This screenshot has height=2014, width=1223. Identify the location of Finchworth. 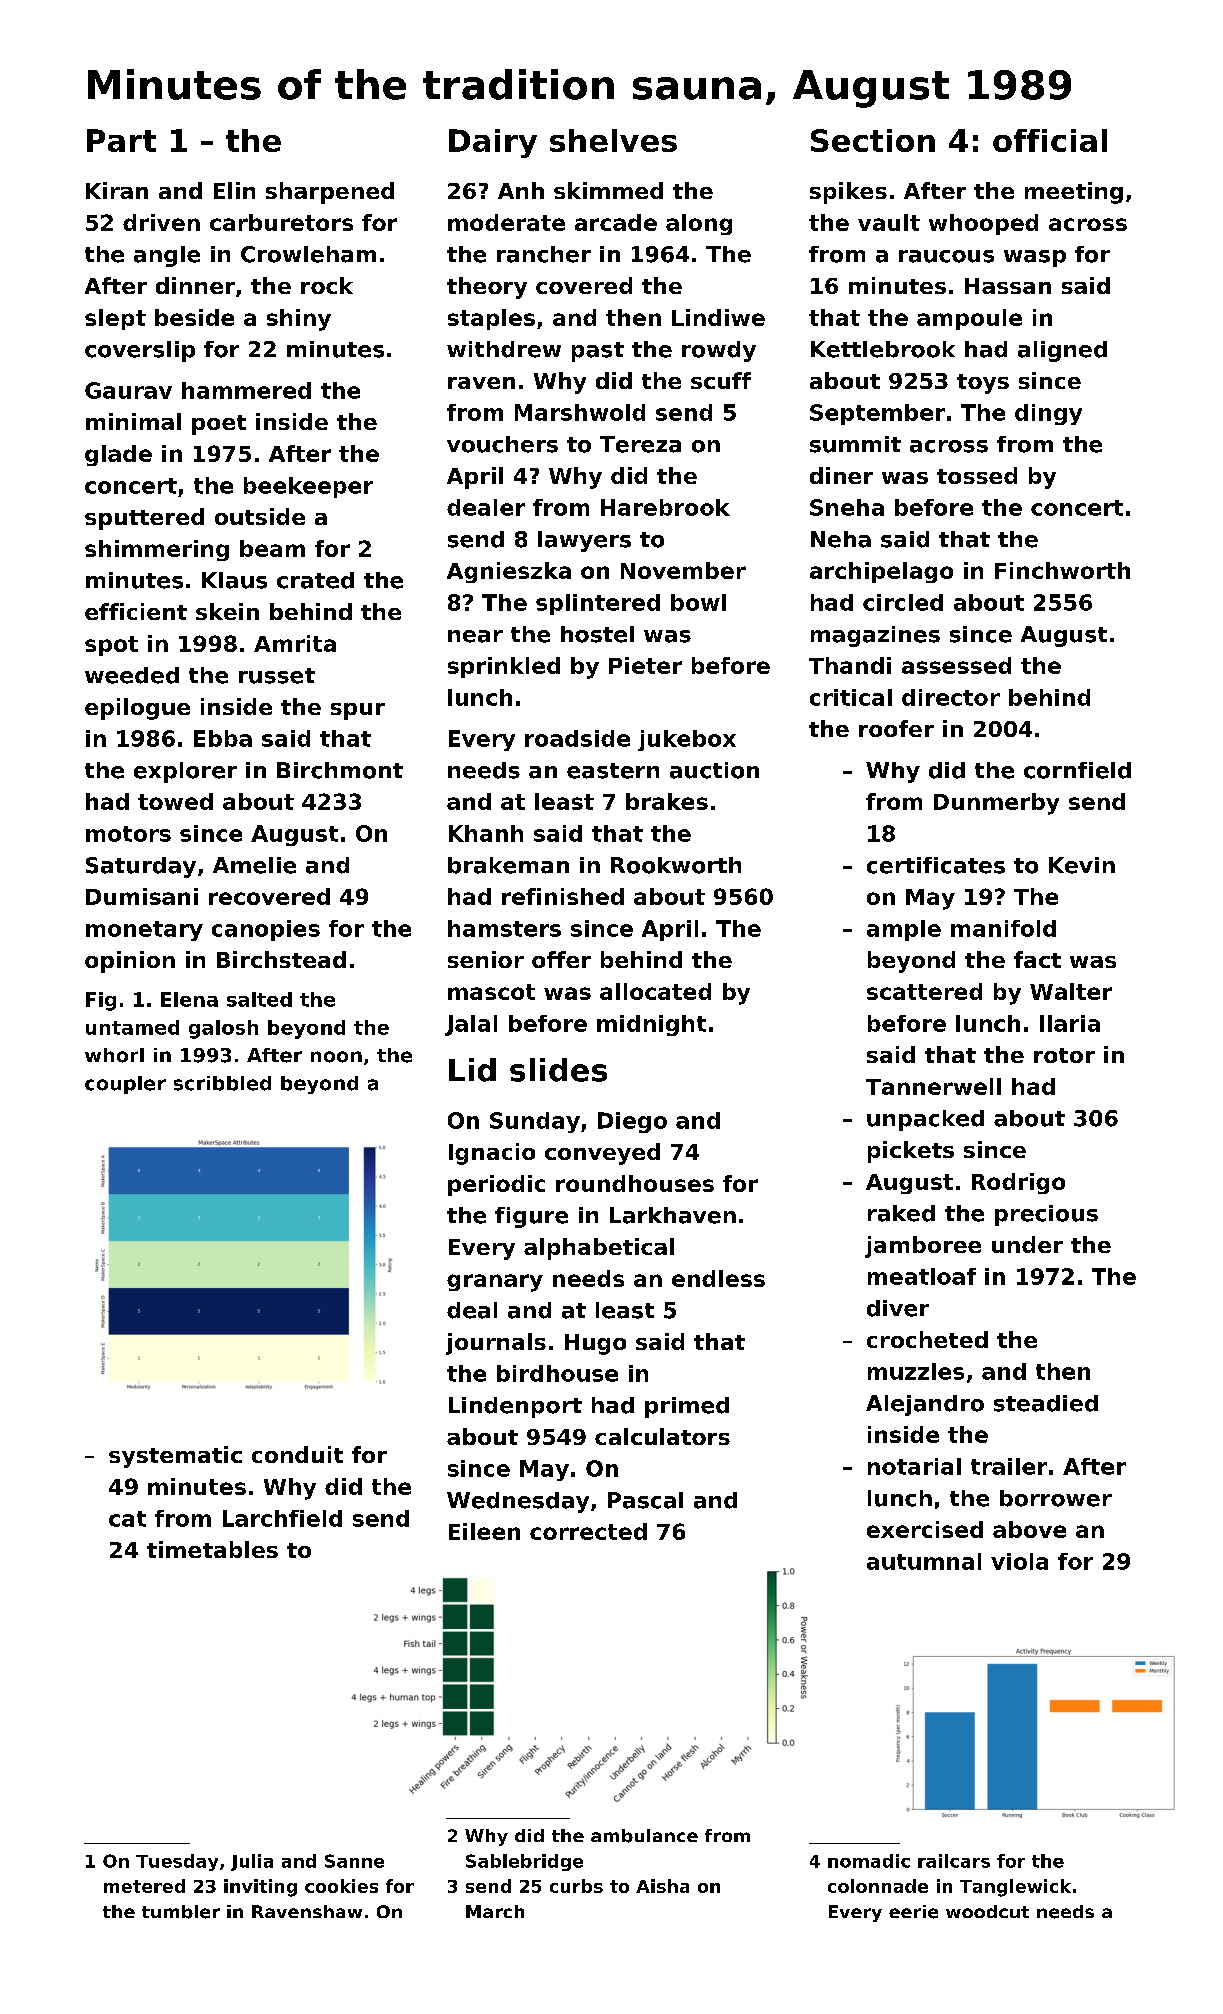
(1062, 570).
